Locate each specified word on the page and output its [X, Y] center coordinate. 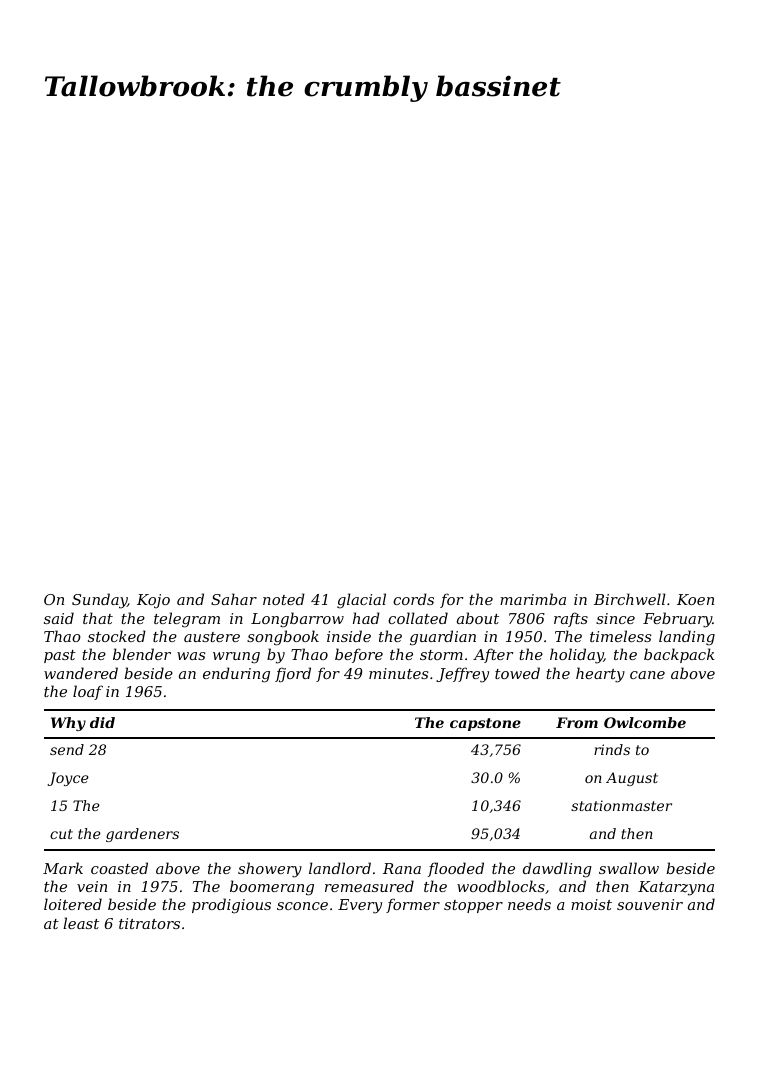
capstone [485, 724]
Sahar [234, 599]
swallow [629, 868]
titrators [149, 923]
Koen [695, 599]
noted [284, 599]
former [413, 905]
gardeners [142, 835]
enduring [236, 675]
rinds [612, 749]
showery [270, 870]
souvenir [650, 904]
